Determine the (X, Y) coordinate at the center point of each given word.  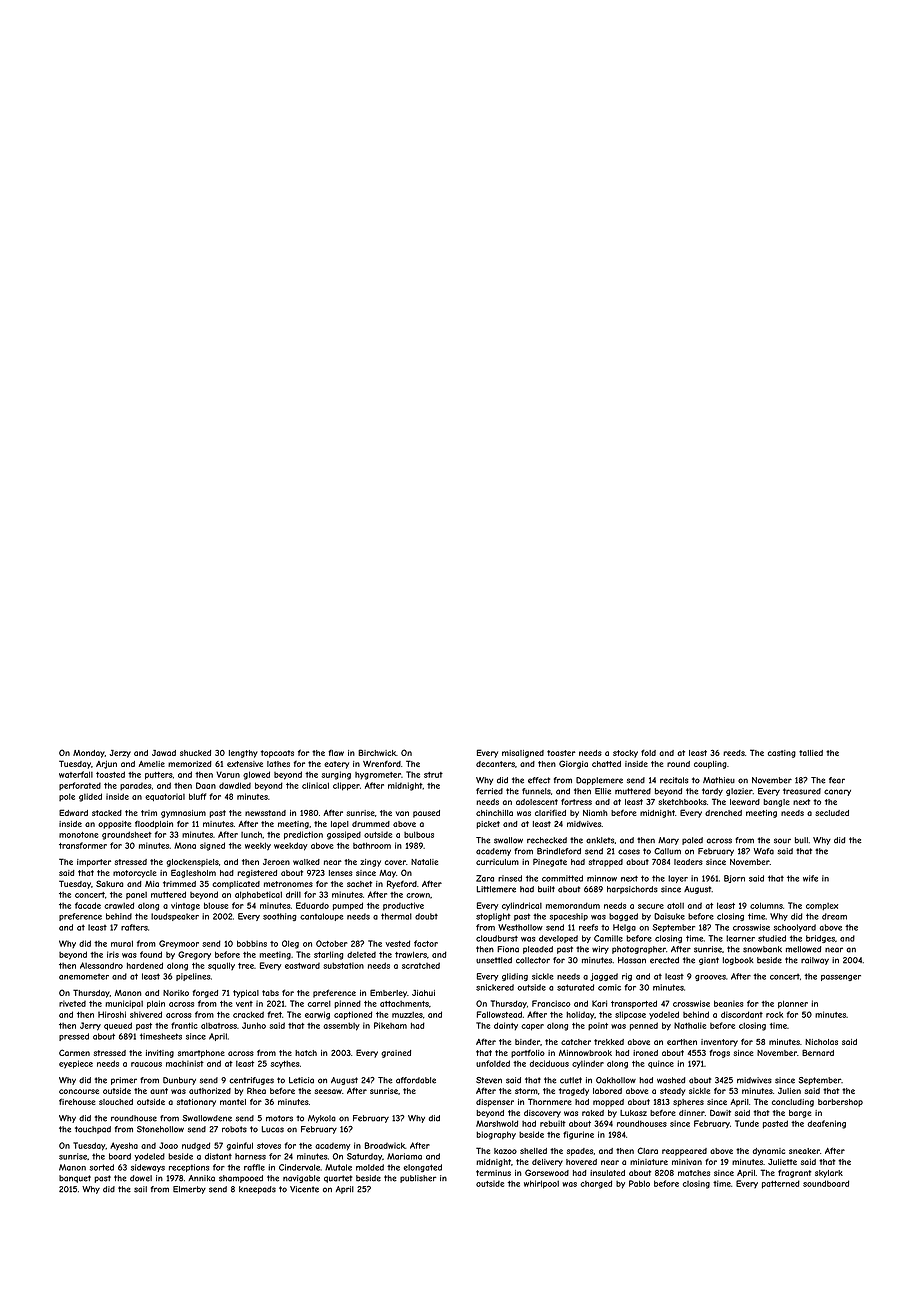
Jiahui (423, 993)
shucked (195, 753)
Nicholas (821, 1042)
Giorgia (573, 764)
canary (837, 792)
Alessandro (101, 965)
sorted (101, 1167)
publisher (418, 1179)
